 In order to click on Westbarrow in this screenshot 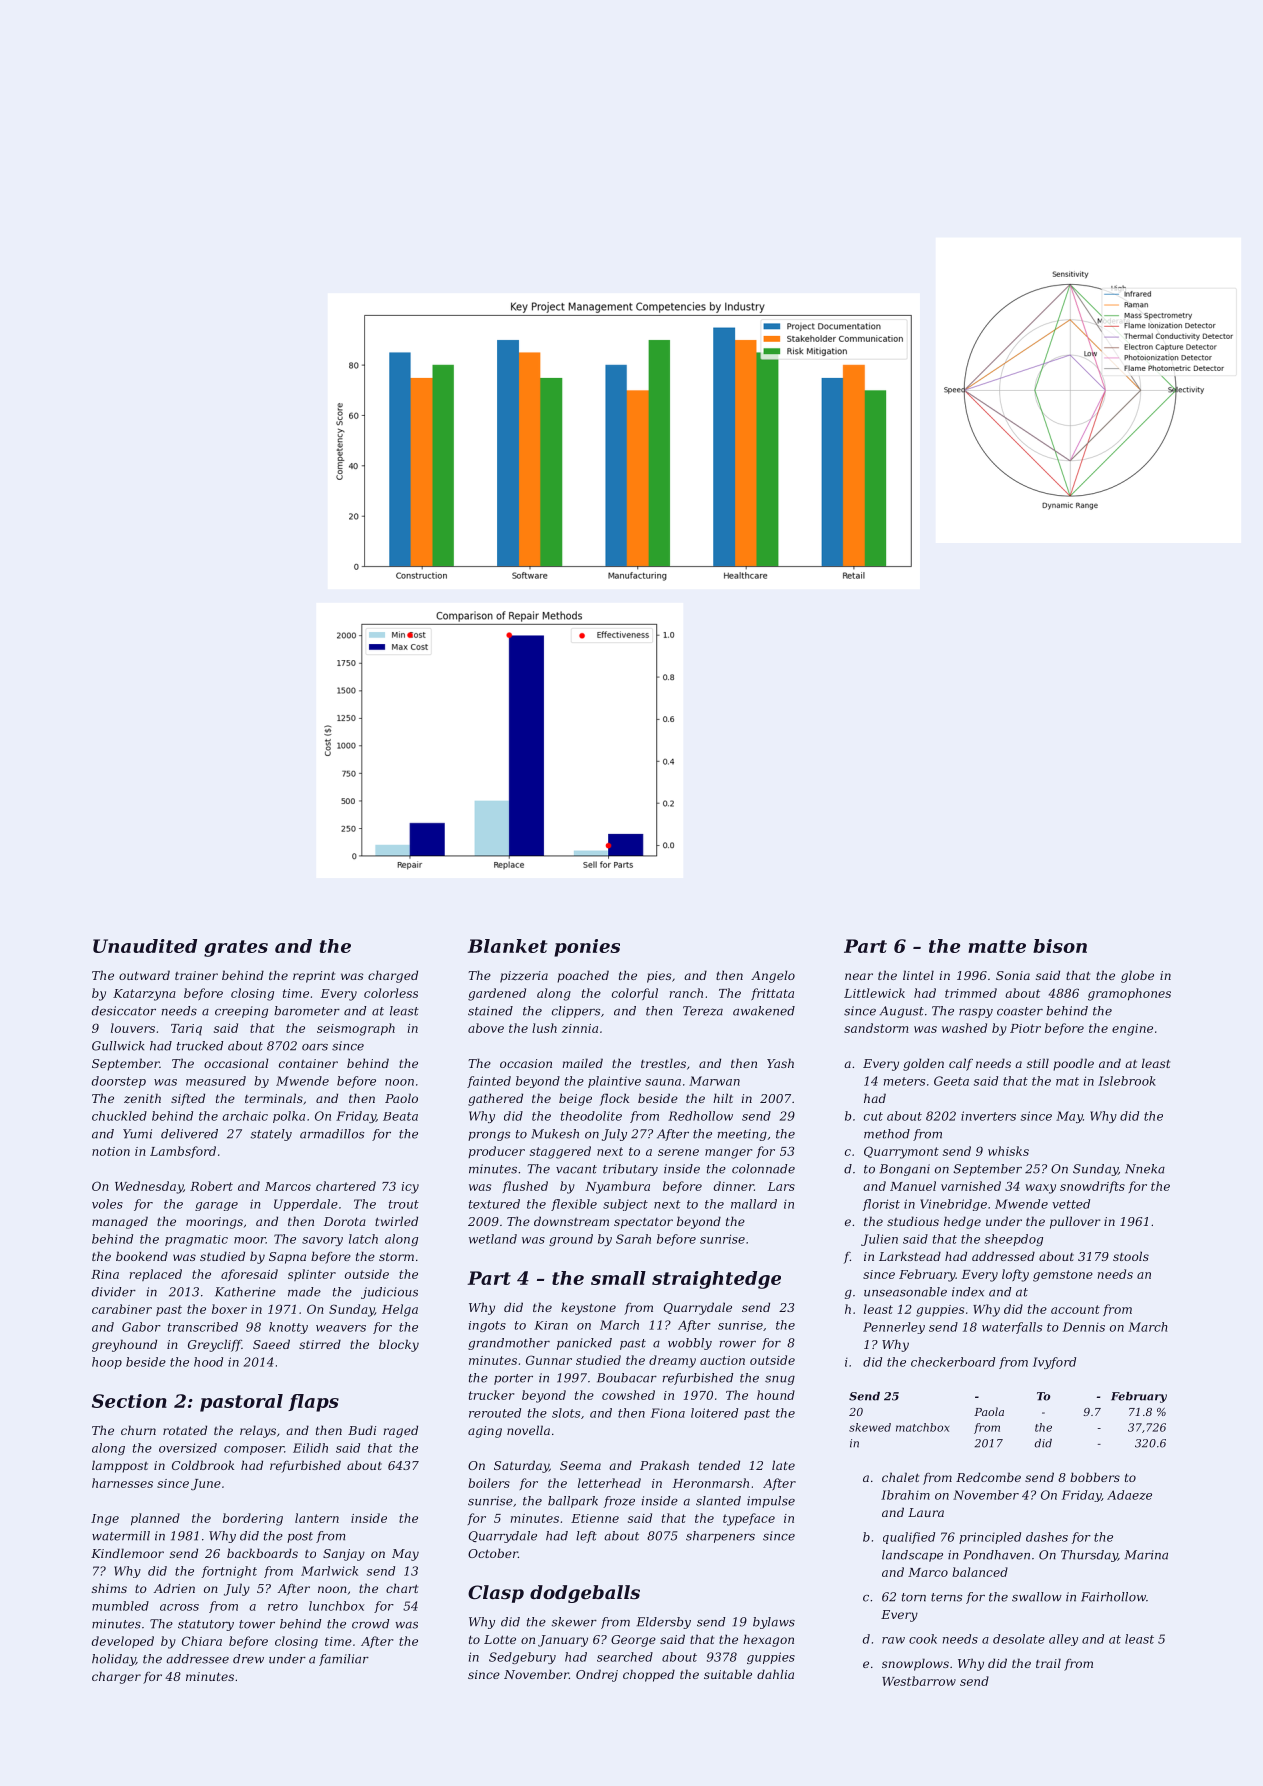, I will do `click(919, 1681)`.
